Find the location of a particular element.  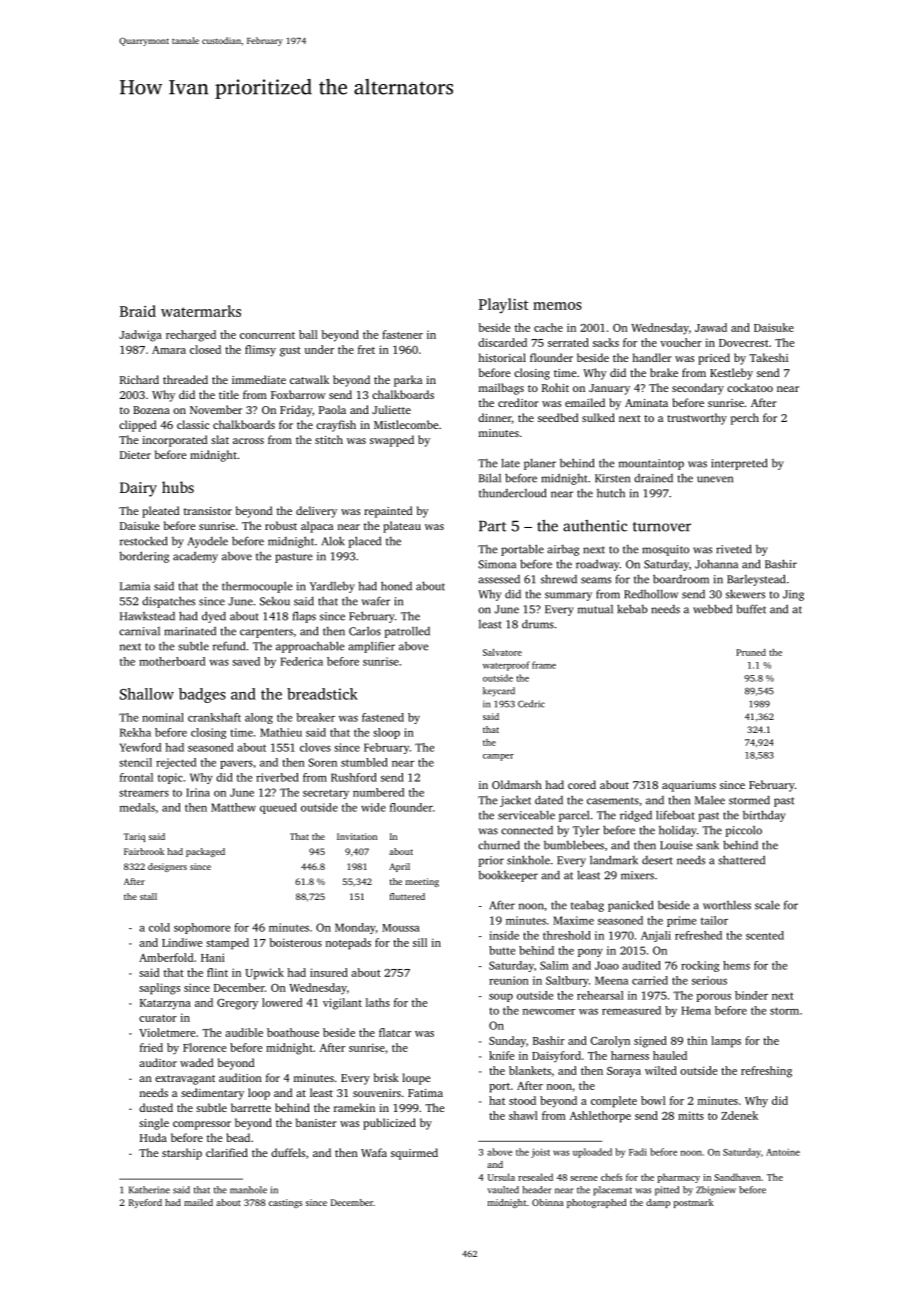

piccolo is located at coordinates (744, 831).
